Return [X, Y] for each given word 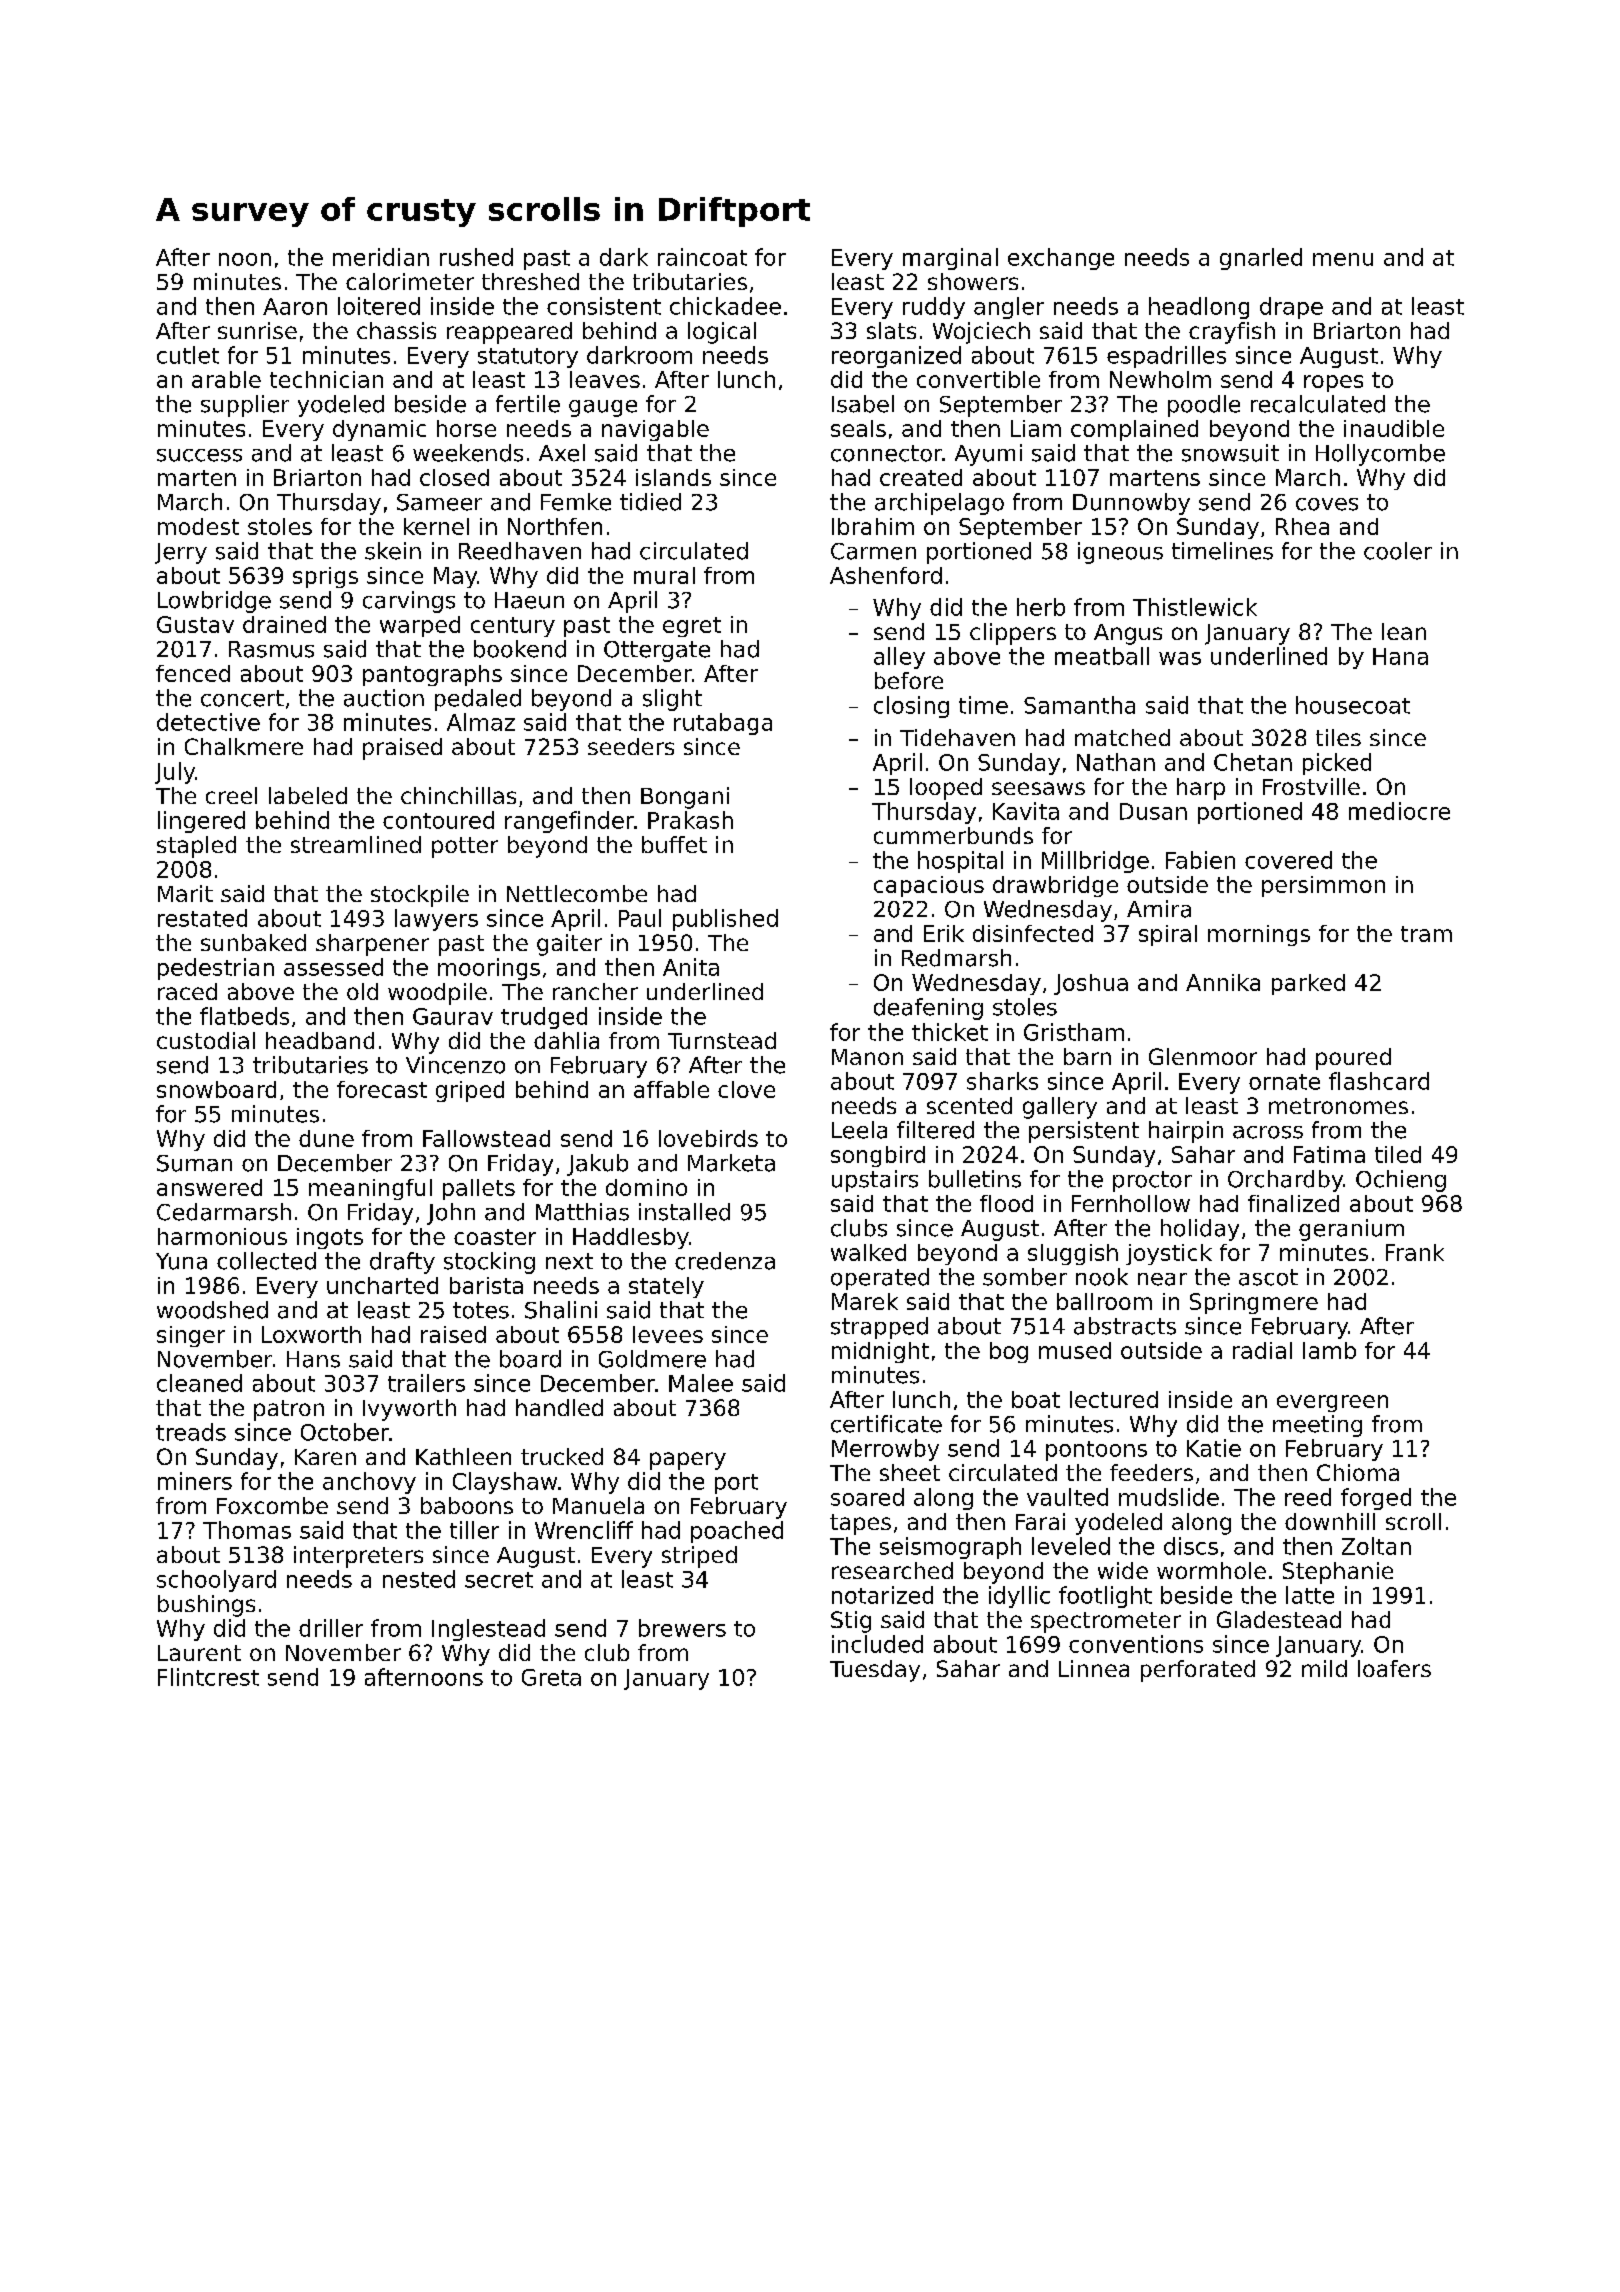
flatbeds [244, 1016]
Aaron [295, 306]
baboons [467, 1505]
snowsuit [1230, 453]
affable [671, 1089]
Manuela [598, 1505]
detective [208, 722]
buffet [674, 844]
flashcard [1379, 1081]
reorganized [896, 357]
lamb [1329, 1350]
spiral [1168, 935]
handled [559, 1407]
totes [481, 1310]
